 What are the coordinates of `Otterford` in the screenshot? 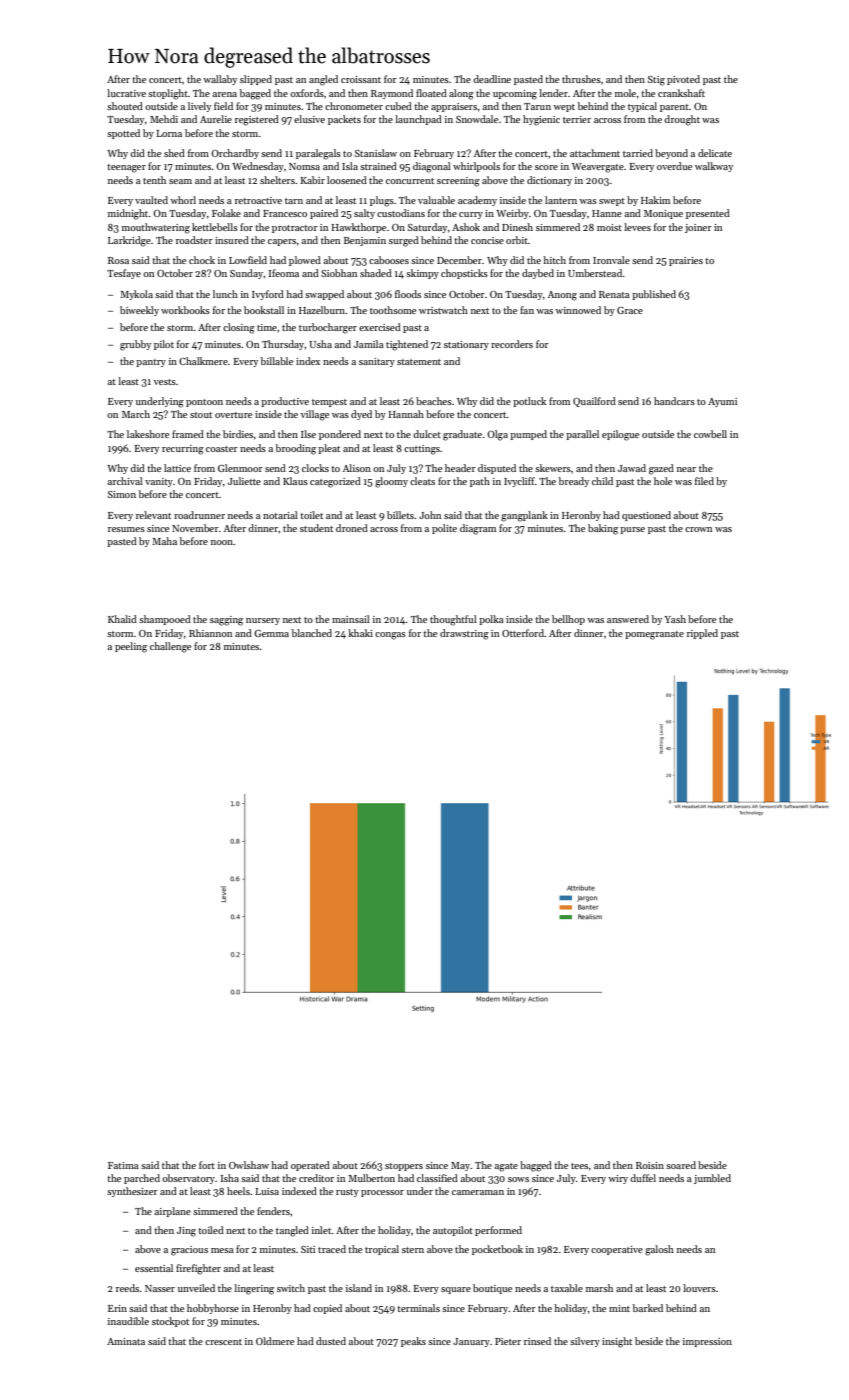 It's located at (523, 633).
